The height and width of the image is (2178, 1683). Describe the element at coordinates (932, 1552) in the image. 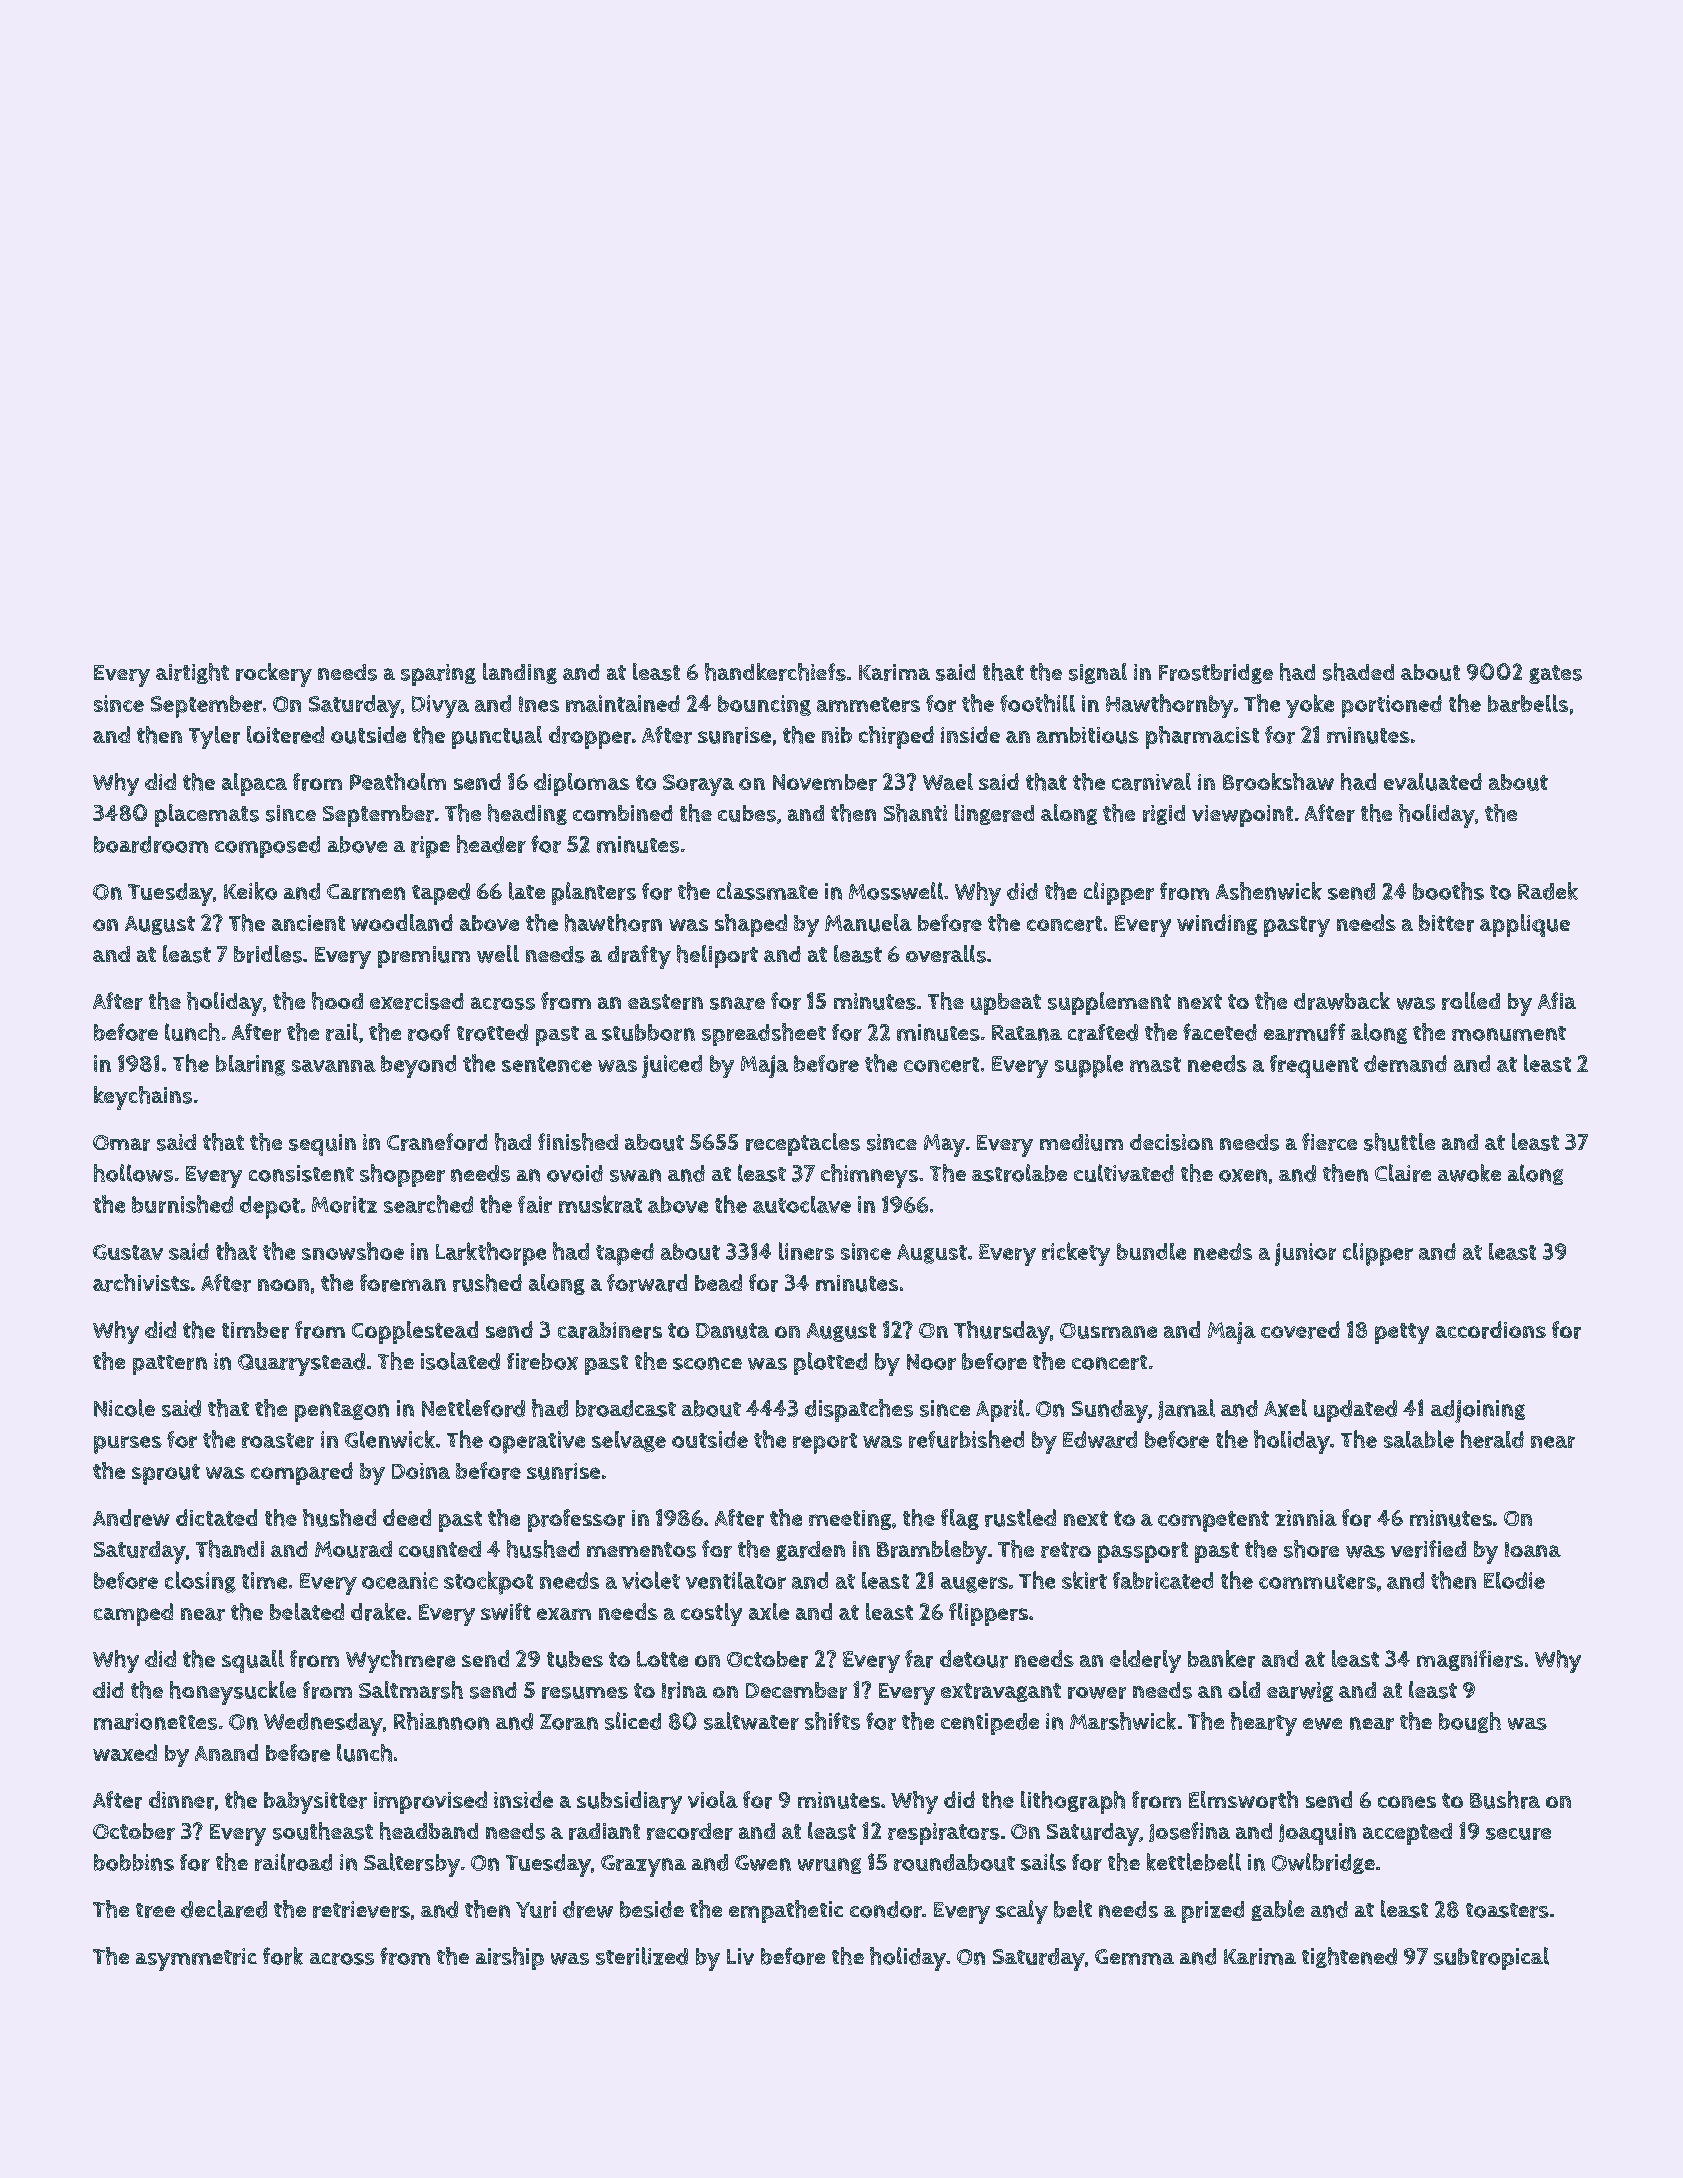

I see `Brambleby` at that location.
